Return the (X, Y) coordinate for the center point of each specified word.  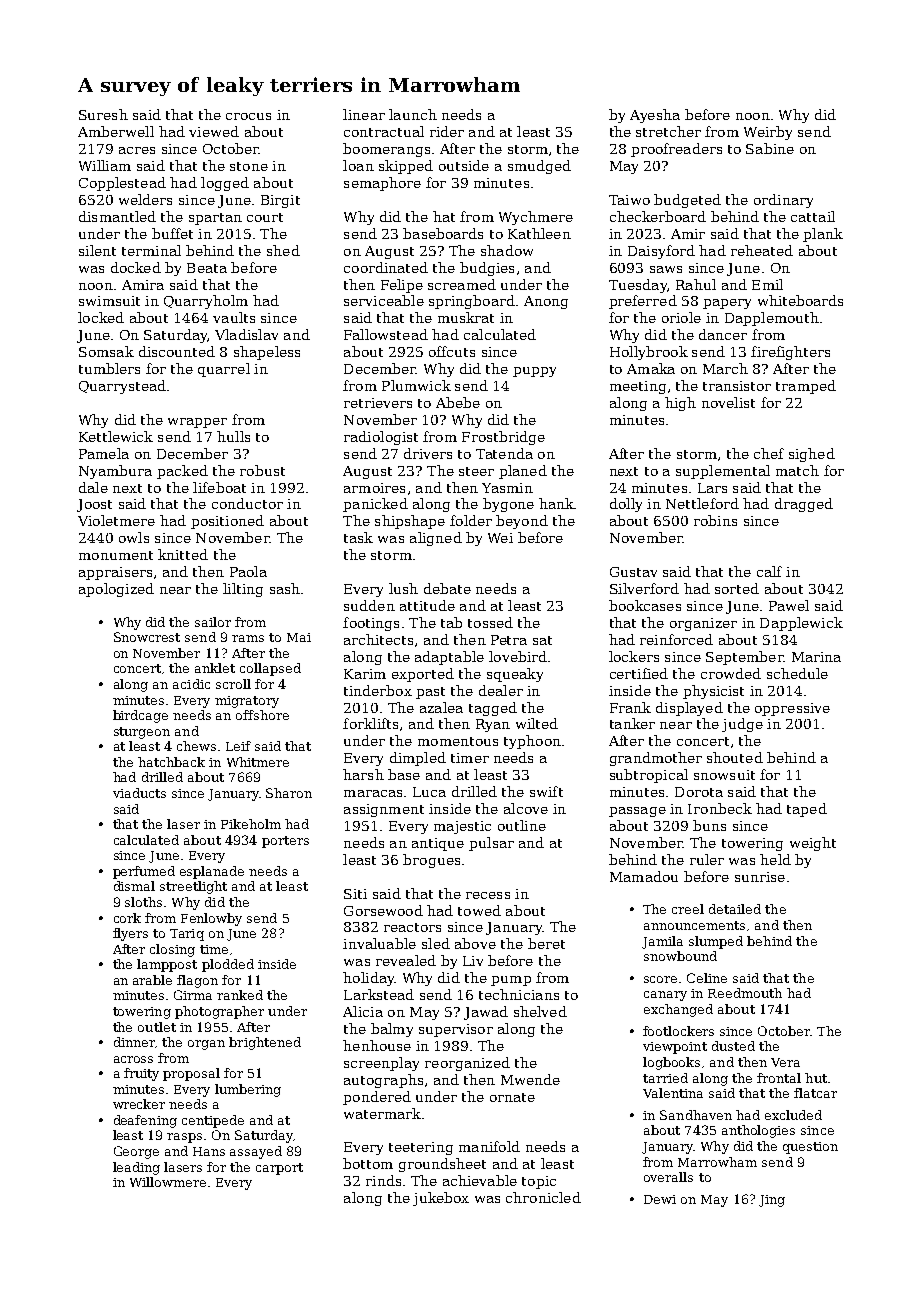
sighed (812, 455)
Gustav (633, 572)
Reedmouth (745, 993)
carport (279, 1169)
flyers (130, 934)
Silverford (644, 588)
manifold (489, 1146)
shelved (540, 1011)
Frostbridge (503, 438)
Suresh (103, 114)
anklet (215, 668)
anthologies (758, 1131)
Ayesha (655, 116)
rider (447, 131)
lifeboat (219, 487)
